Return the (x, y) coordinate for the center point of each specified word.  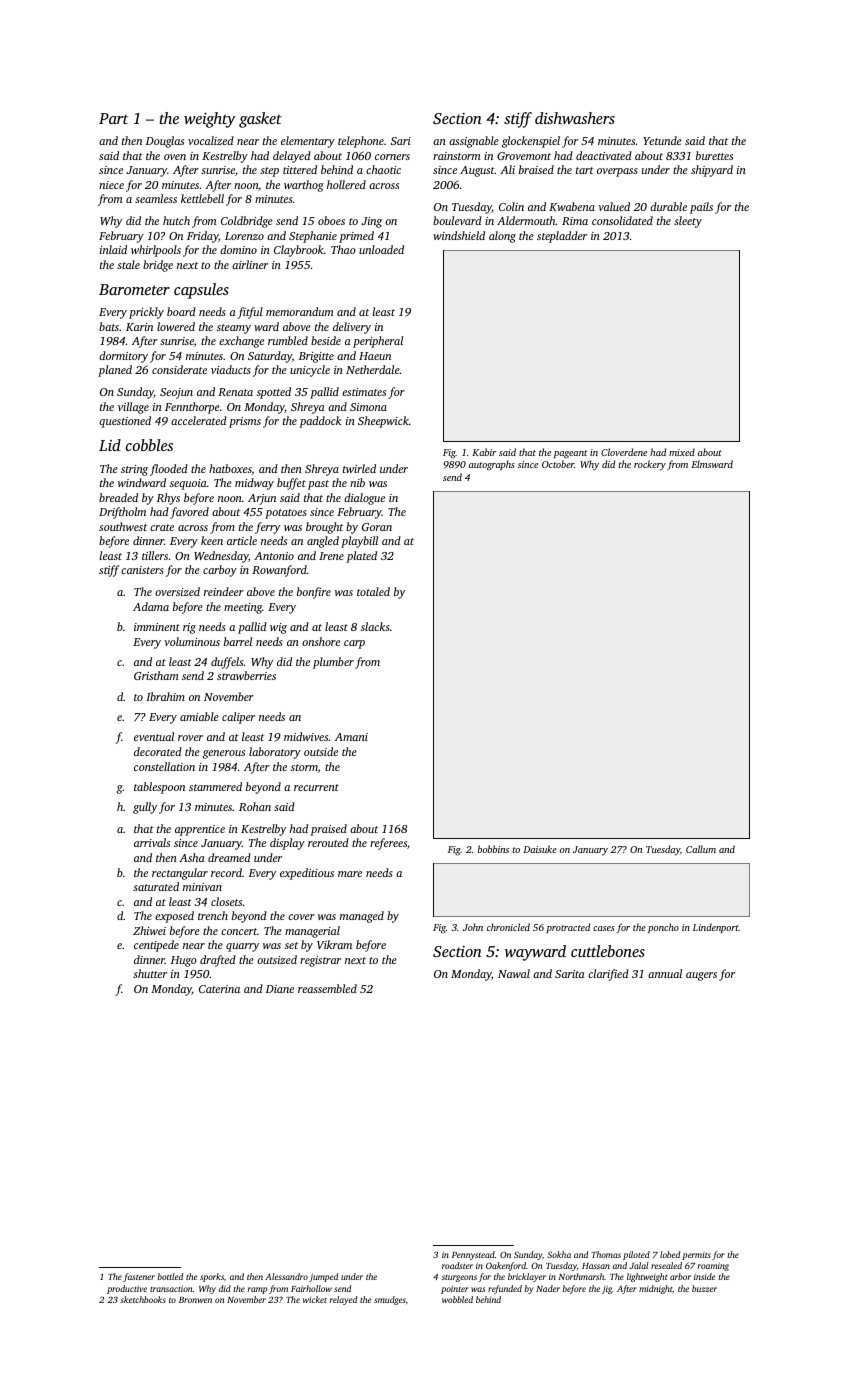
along (502, 237)
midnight (656, 1289)
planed (115, 371)
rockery (650, 465)
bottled (170, 1276)
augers (701, 976)
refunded (505, 1289)
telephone (361, 142)
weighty (210, 120)
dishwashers (575, 118)
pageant (571, 454)
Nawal (514, 973)
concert (239, 931)
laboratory (275, 753)
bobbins (493, 849)
